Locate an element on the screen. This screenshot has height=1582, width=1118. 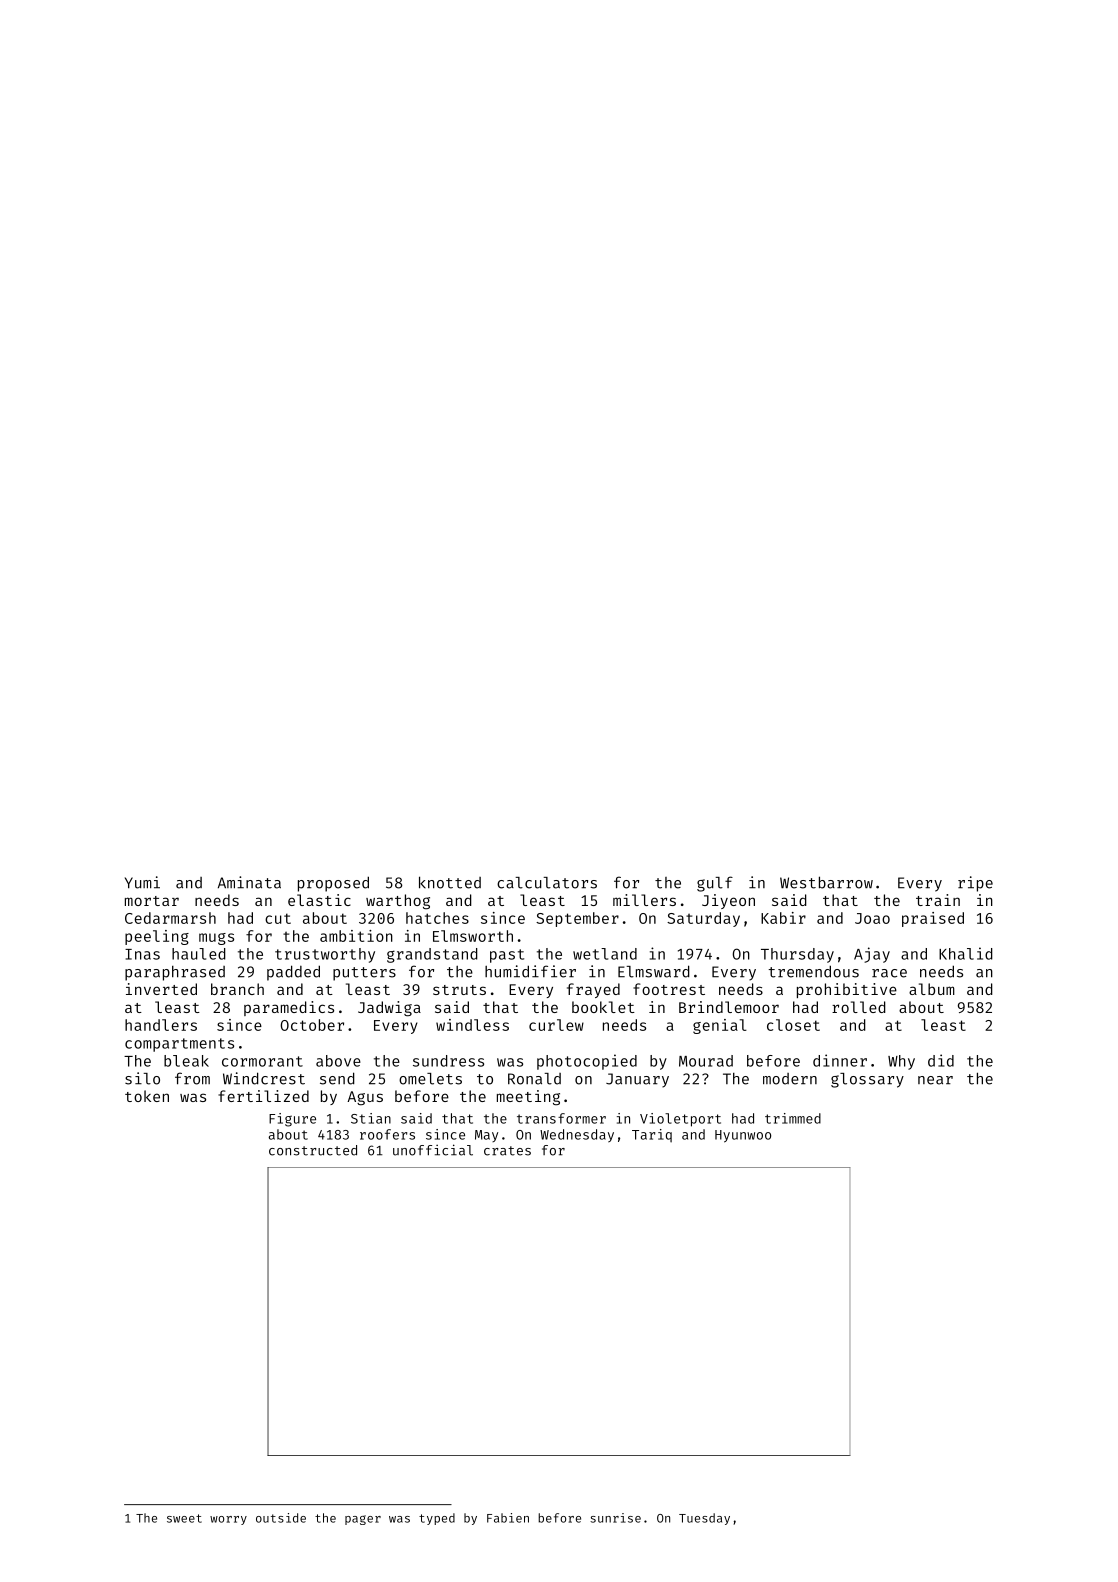
Inas is located at coordinates (142, 954).
